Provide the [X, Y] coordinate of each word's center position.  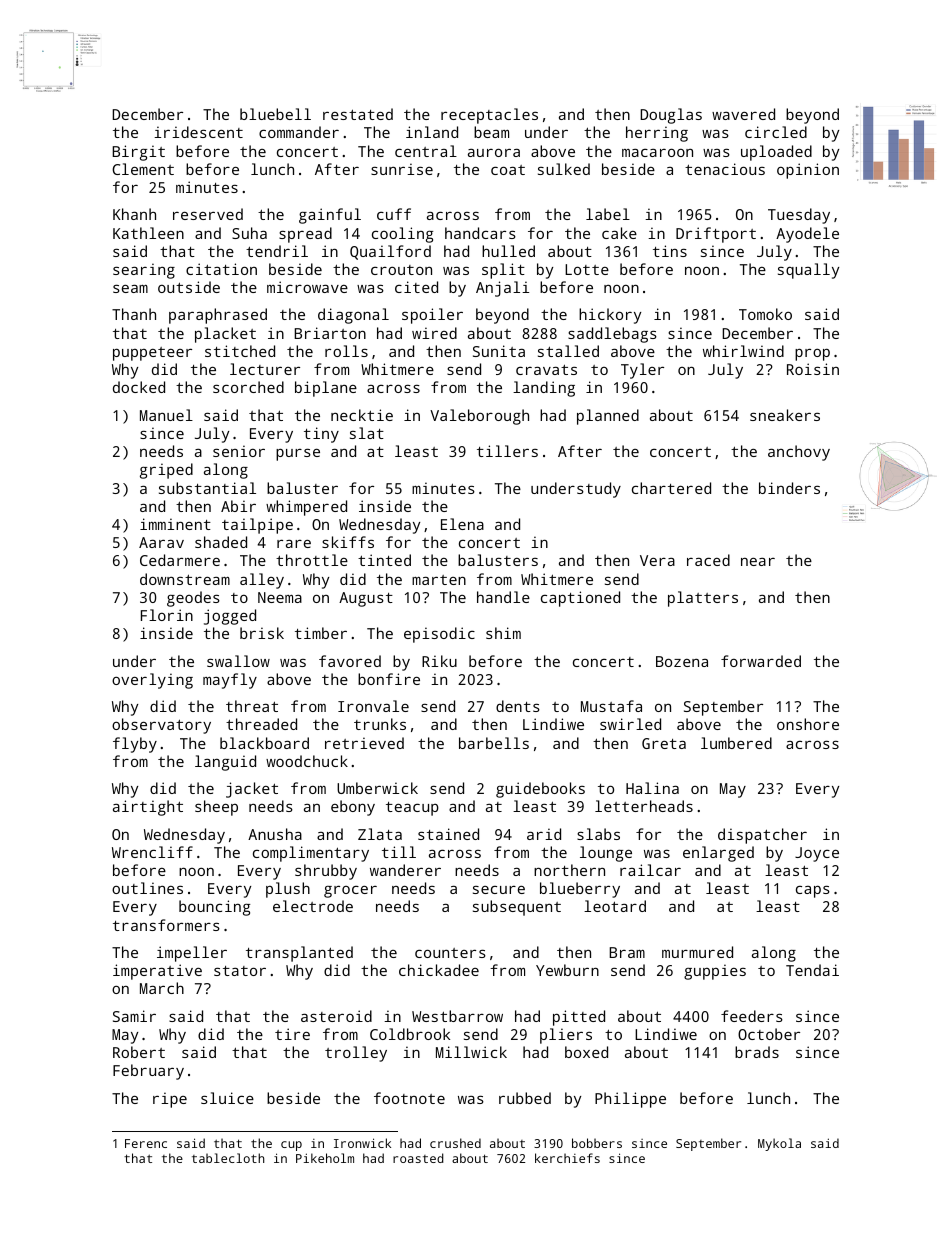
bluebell [275, 114]
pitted [579, 1018]
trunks [380, 724]
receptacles [489, 116]
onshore [808, 724]
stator [240, 971]
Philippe [630, 1100]
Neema [280, 597]
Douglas [671, 116]
